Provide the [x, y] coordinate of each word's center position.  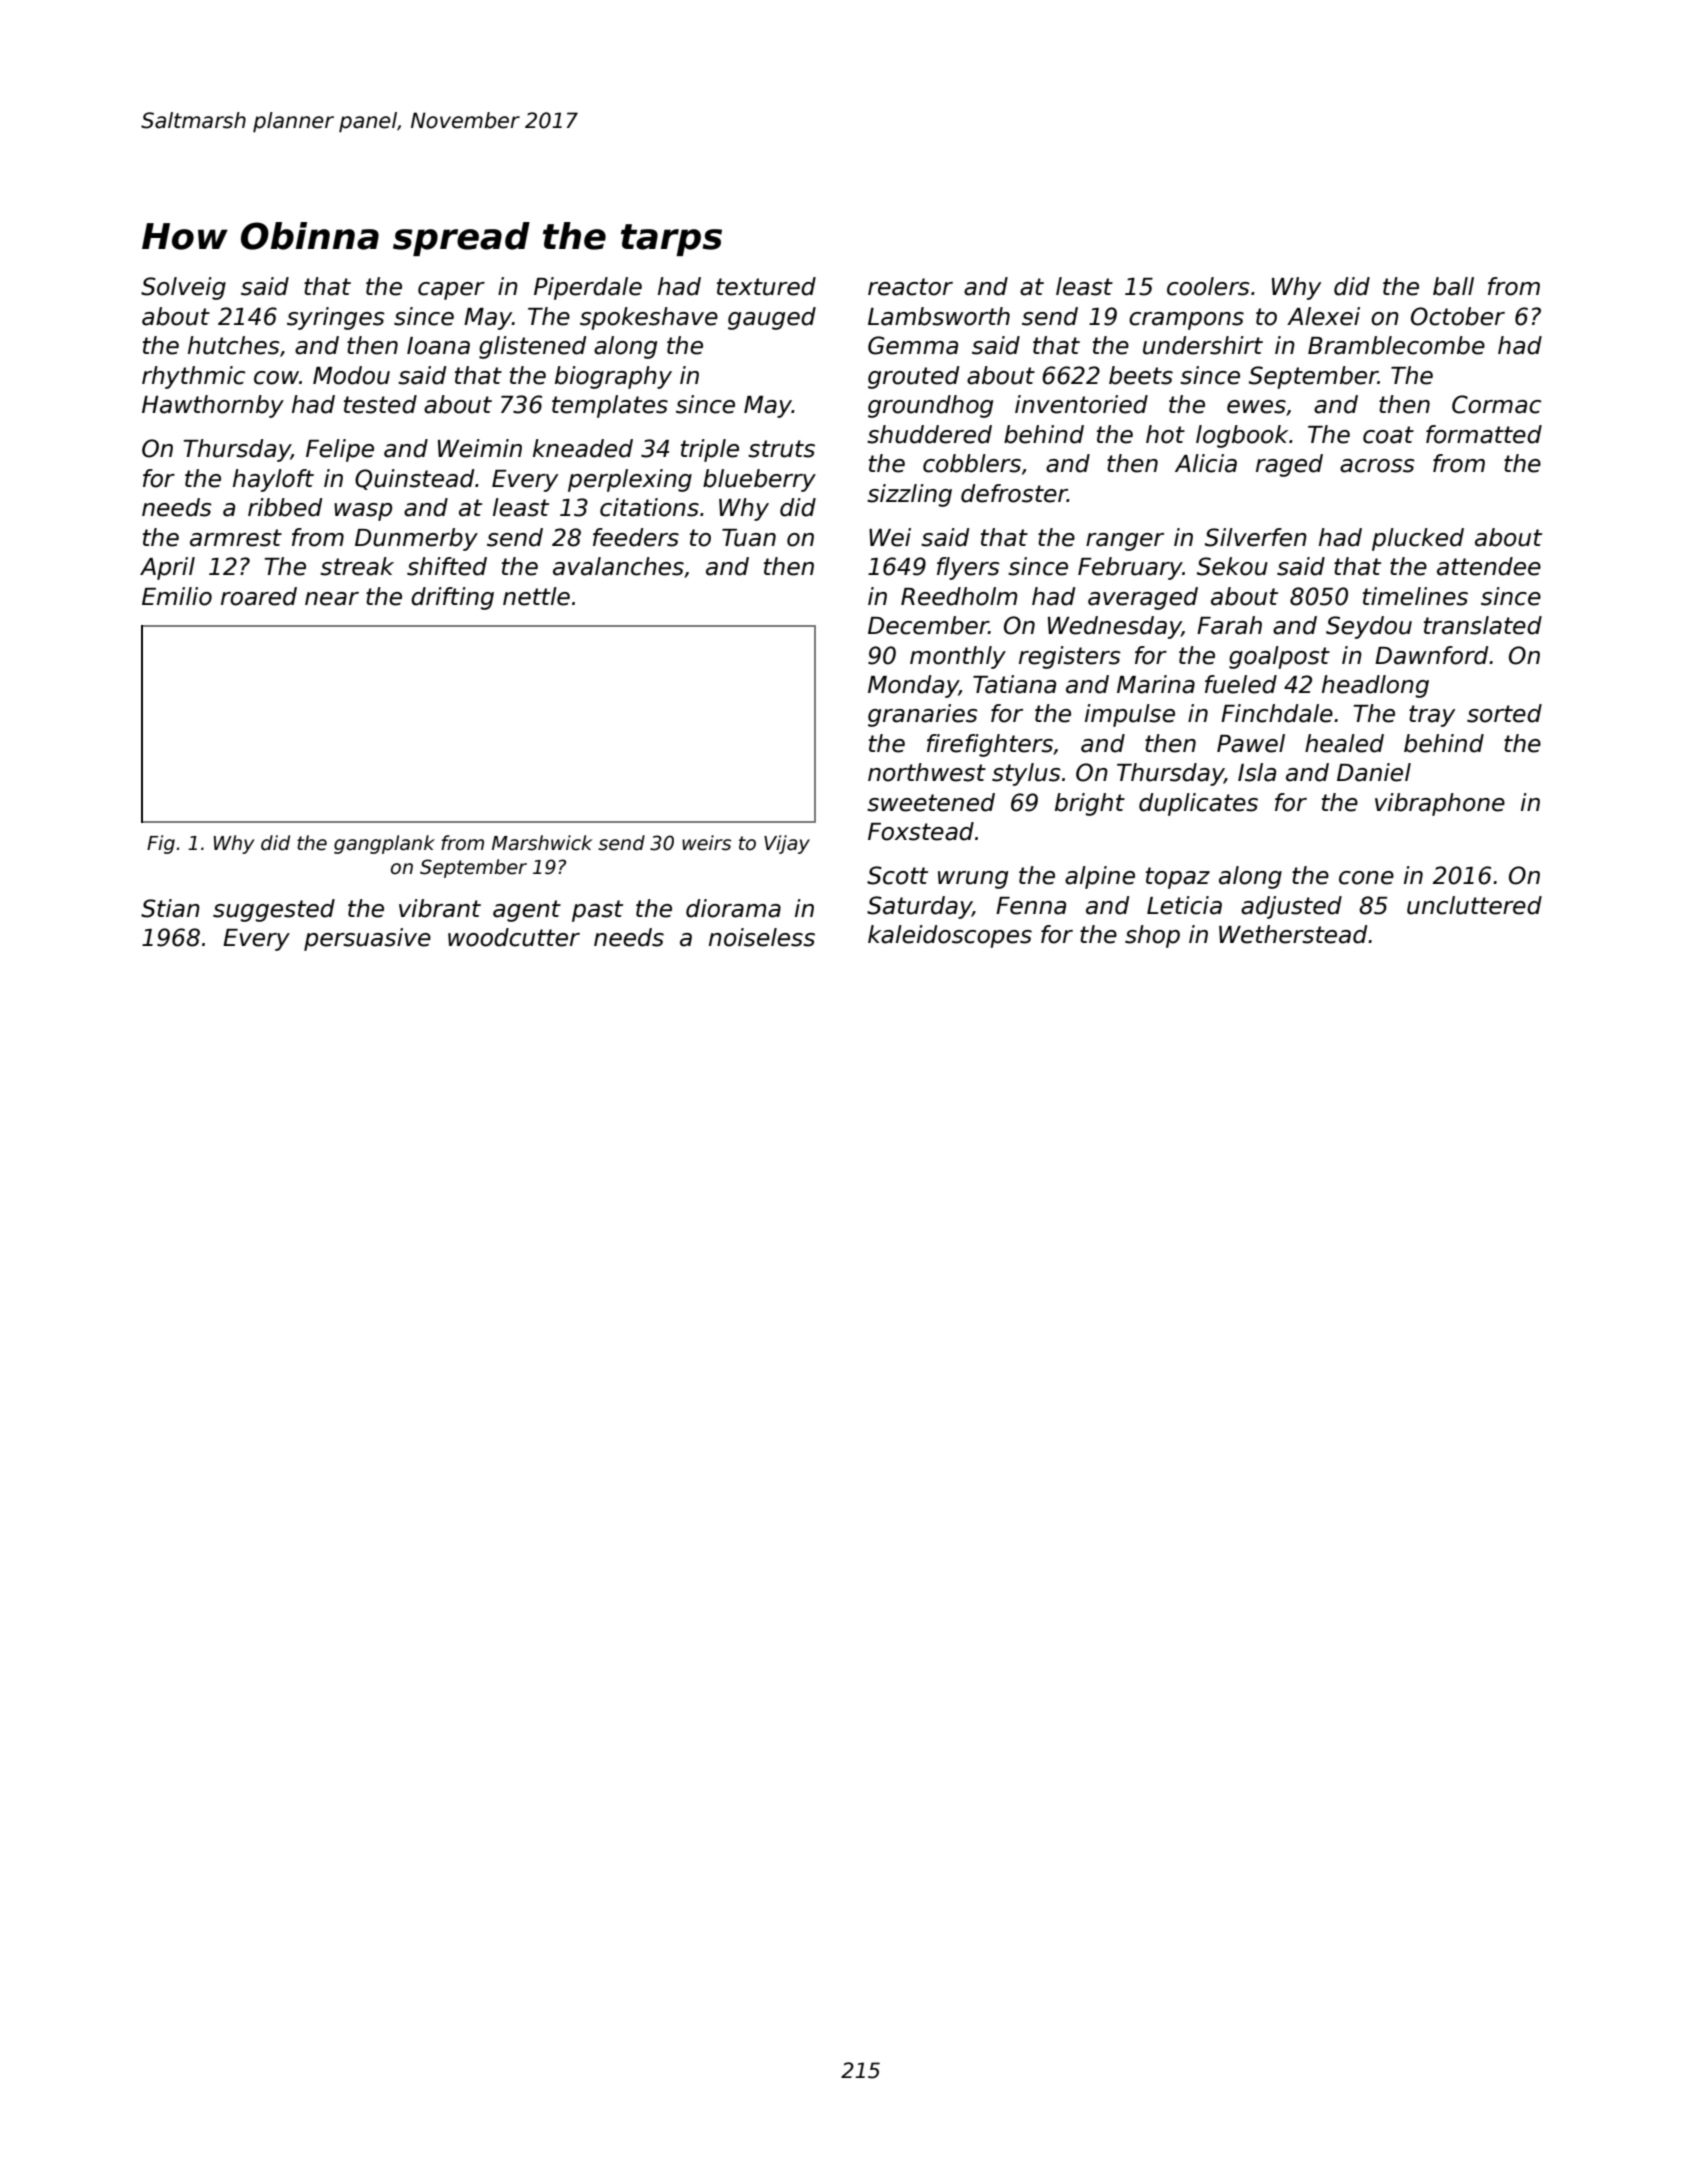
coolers [1208, 286]
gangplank [384, 844]
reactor [910, 287]
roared [259, 596]
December [928, 625]
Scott [897, 875]
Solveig [183, 288]
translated [1483, 625]
